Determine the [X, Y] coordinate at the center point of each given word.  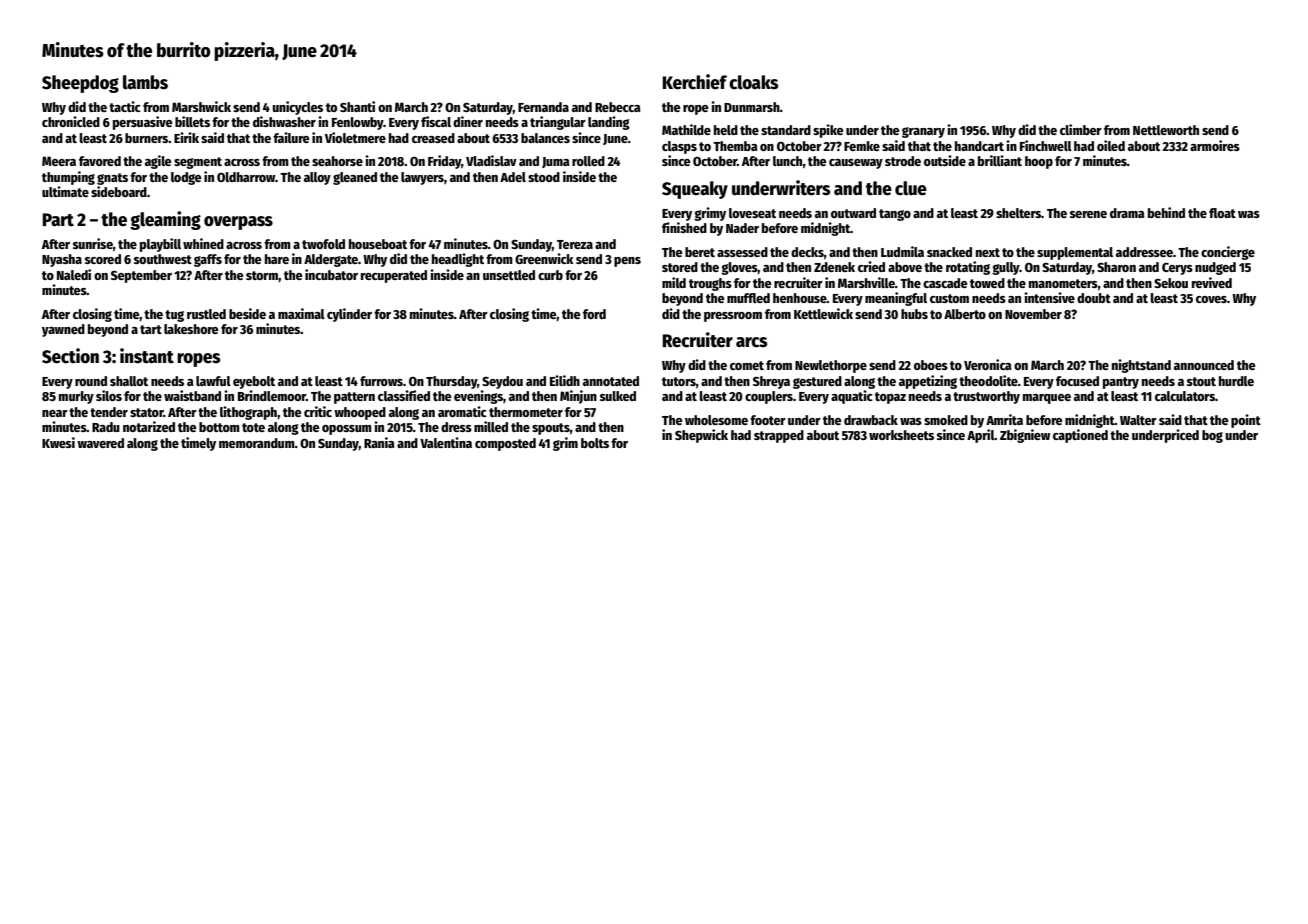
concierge [1228, 253]
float [1222, 213]
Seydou [502, 382]
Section [70, 356]
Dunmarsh [752, 107]
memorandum [257, 443]
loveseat [752, 213]
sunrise [93, 243]
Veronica [988, 364]
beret [700, 252]
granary [923, 132]
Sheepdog [80, 84]
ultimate [65, 191]
